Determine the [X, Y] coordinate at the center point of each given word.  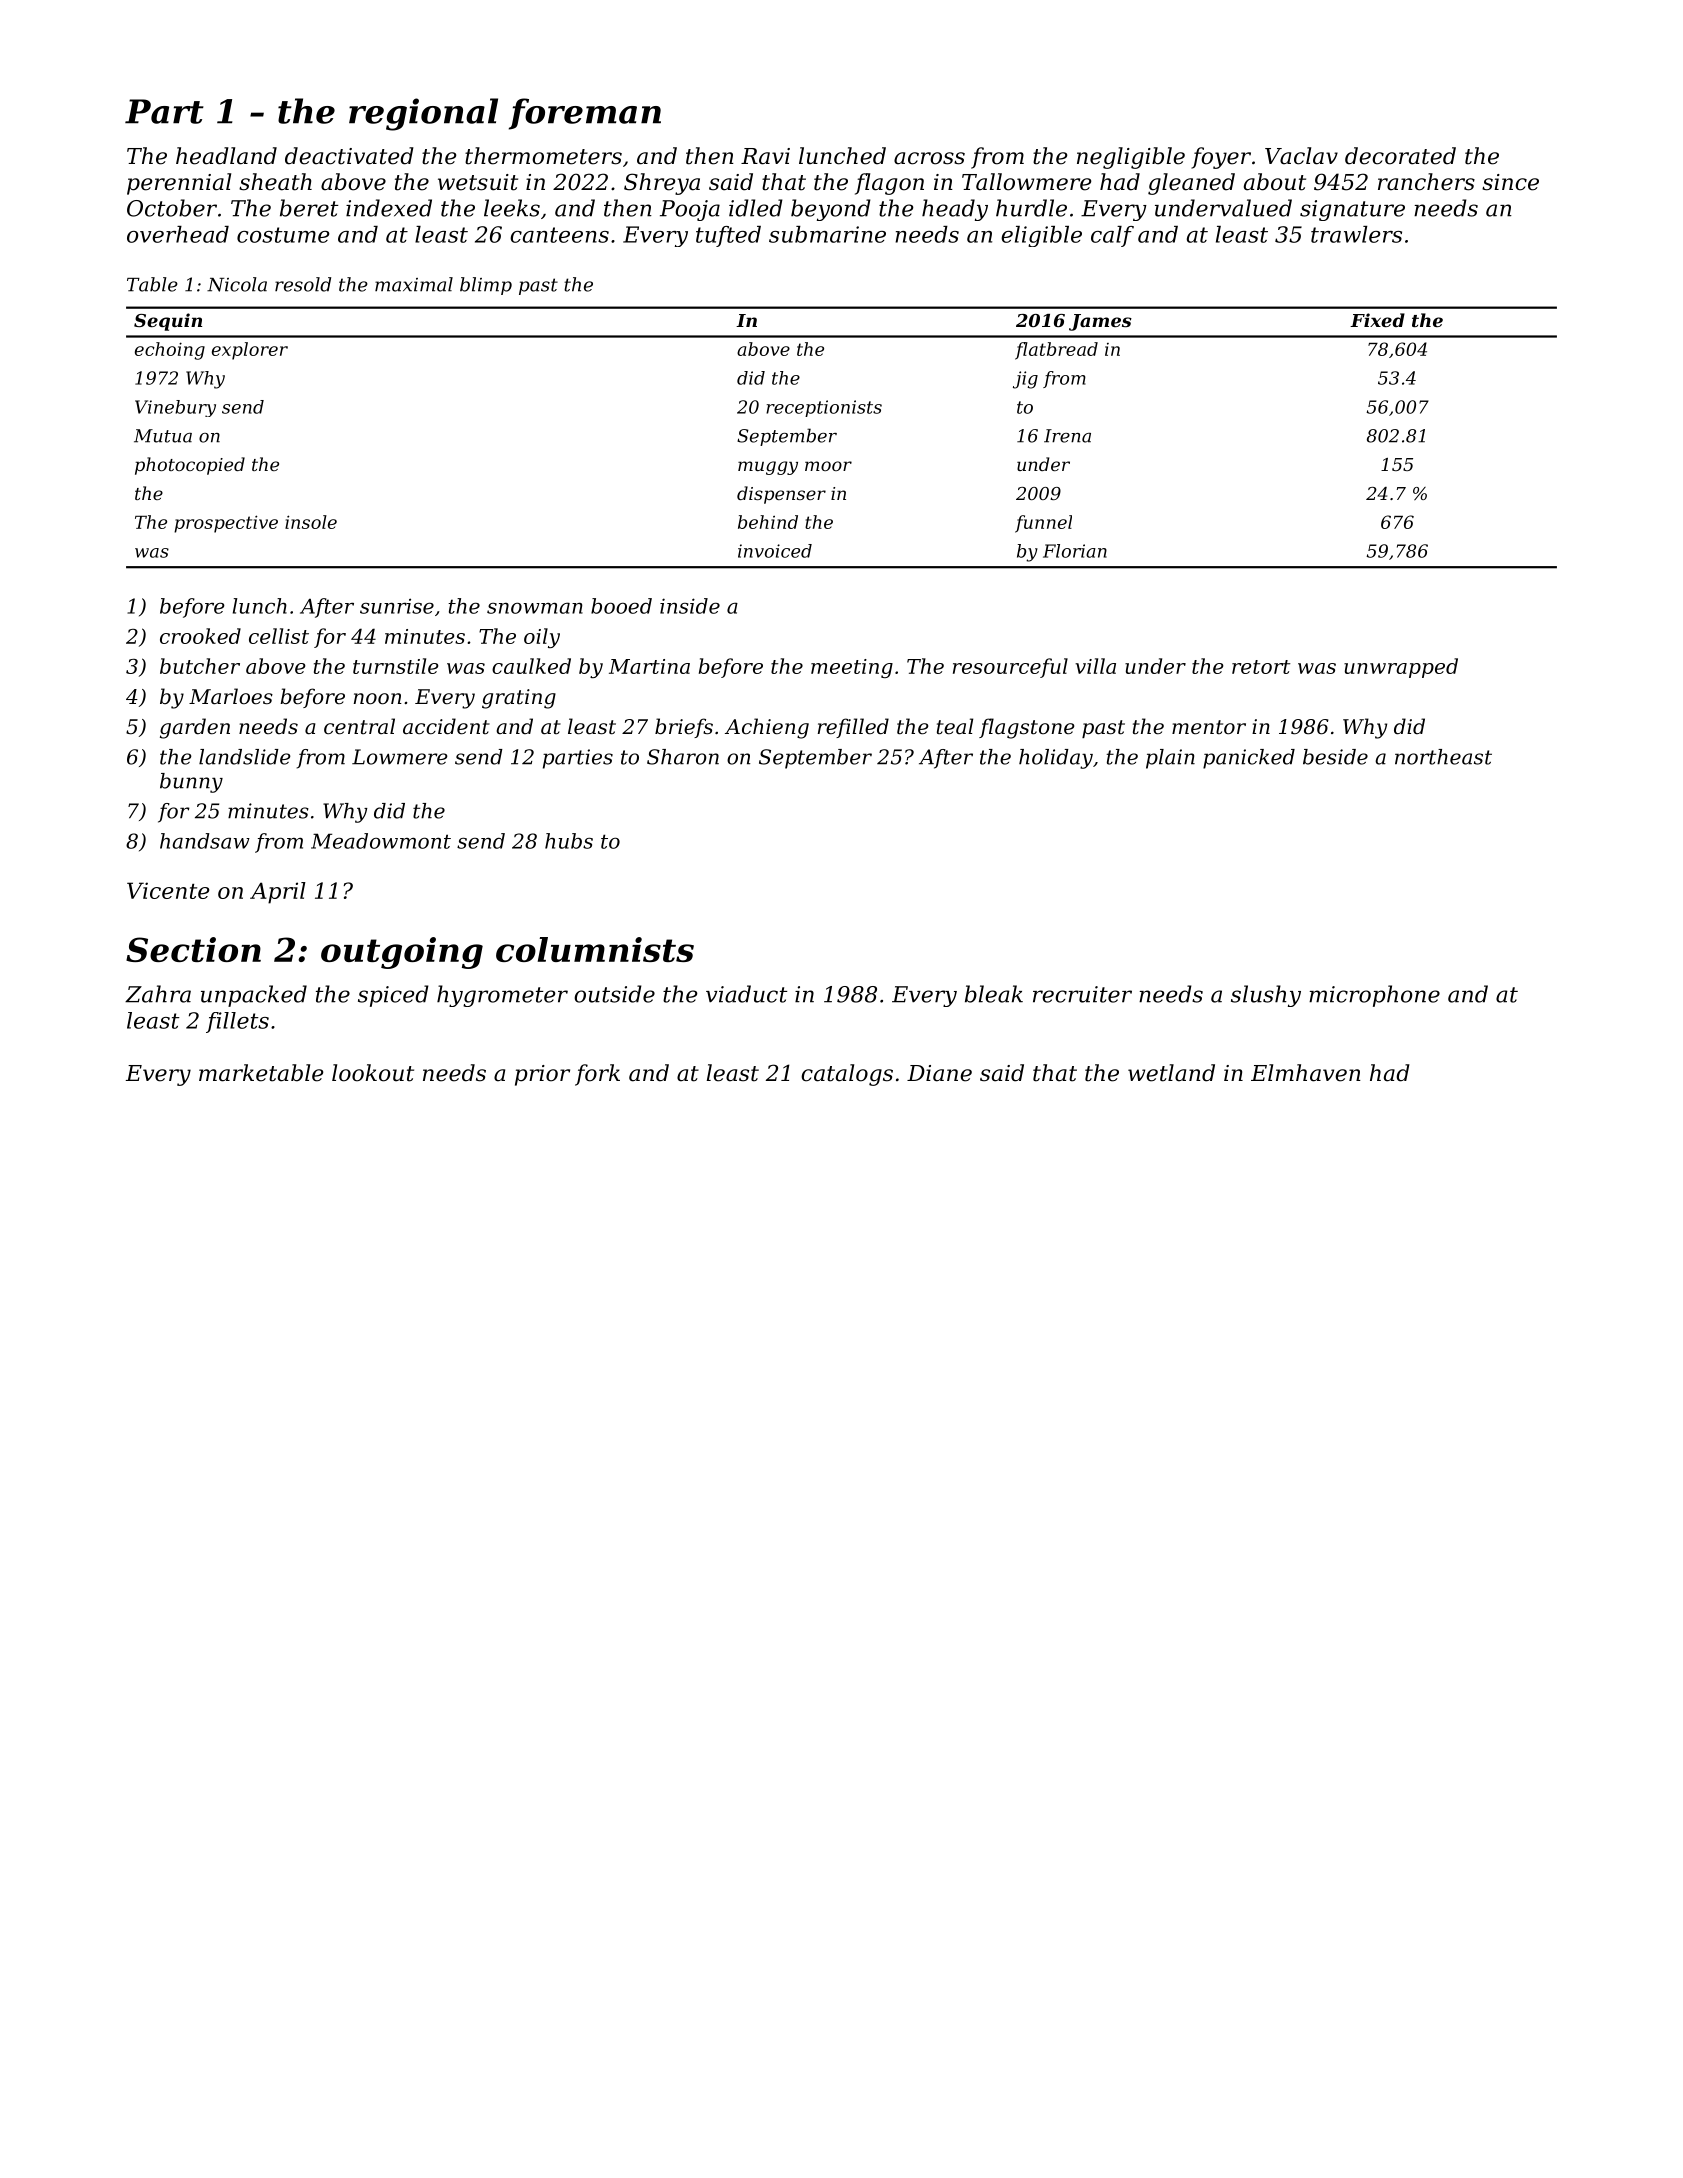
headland [226, 156]
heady [955, 210]
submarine [827, 234]
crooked [200, 636]
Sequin [168, 322]
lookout [373, 1073]
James [1100, 322]
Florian [1075, 551]
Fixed [1377, 320]
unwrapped [1401, 668]
